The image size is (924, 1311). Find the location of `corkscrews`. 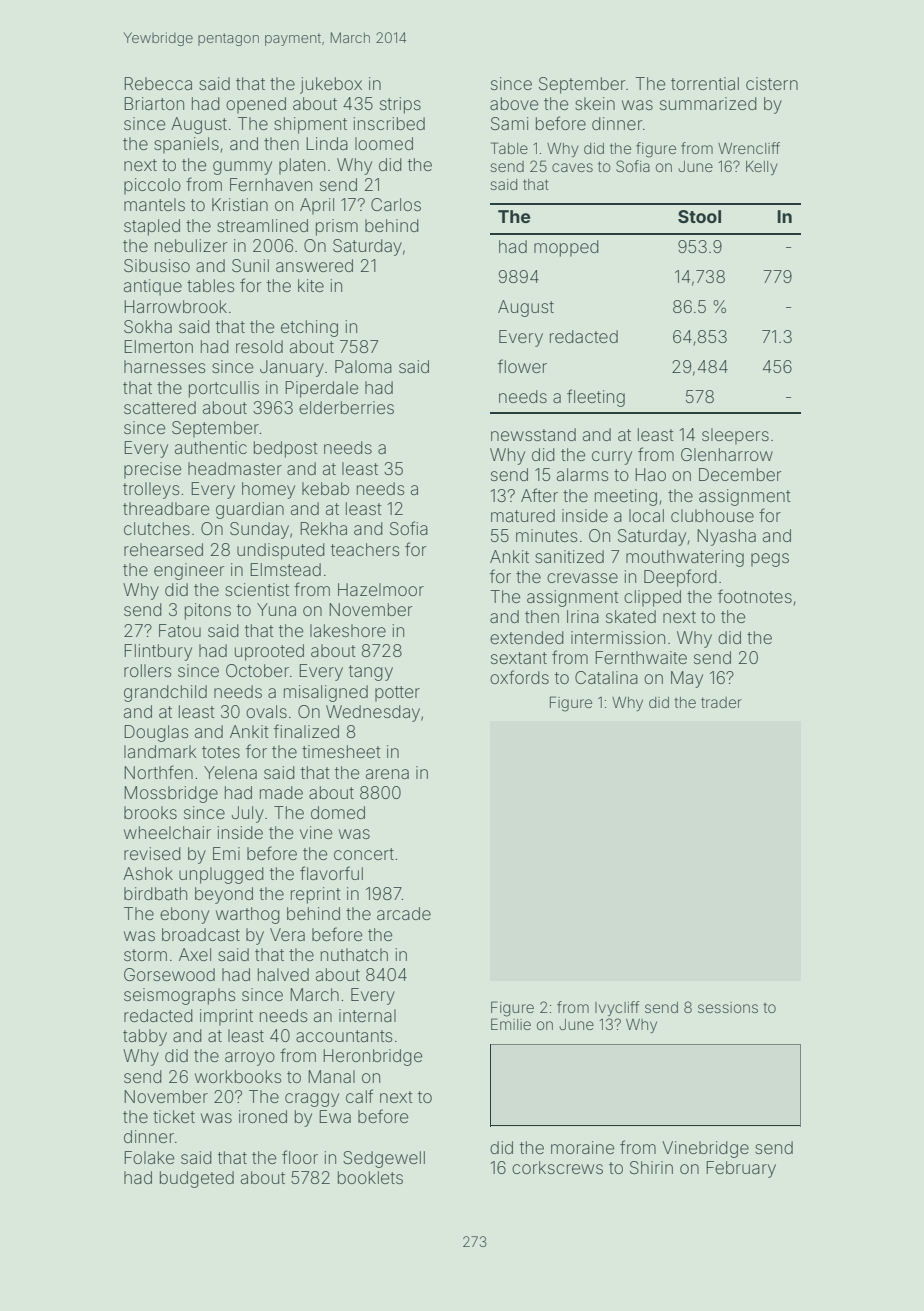

corkscrews is located at coordinates (557, 1167).
